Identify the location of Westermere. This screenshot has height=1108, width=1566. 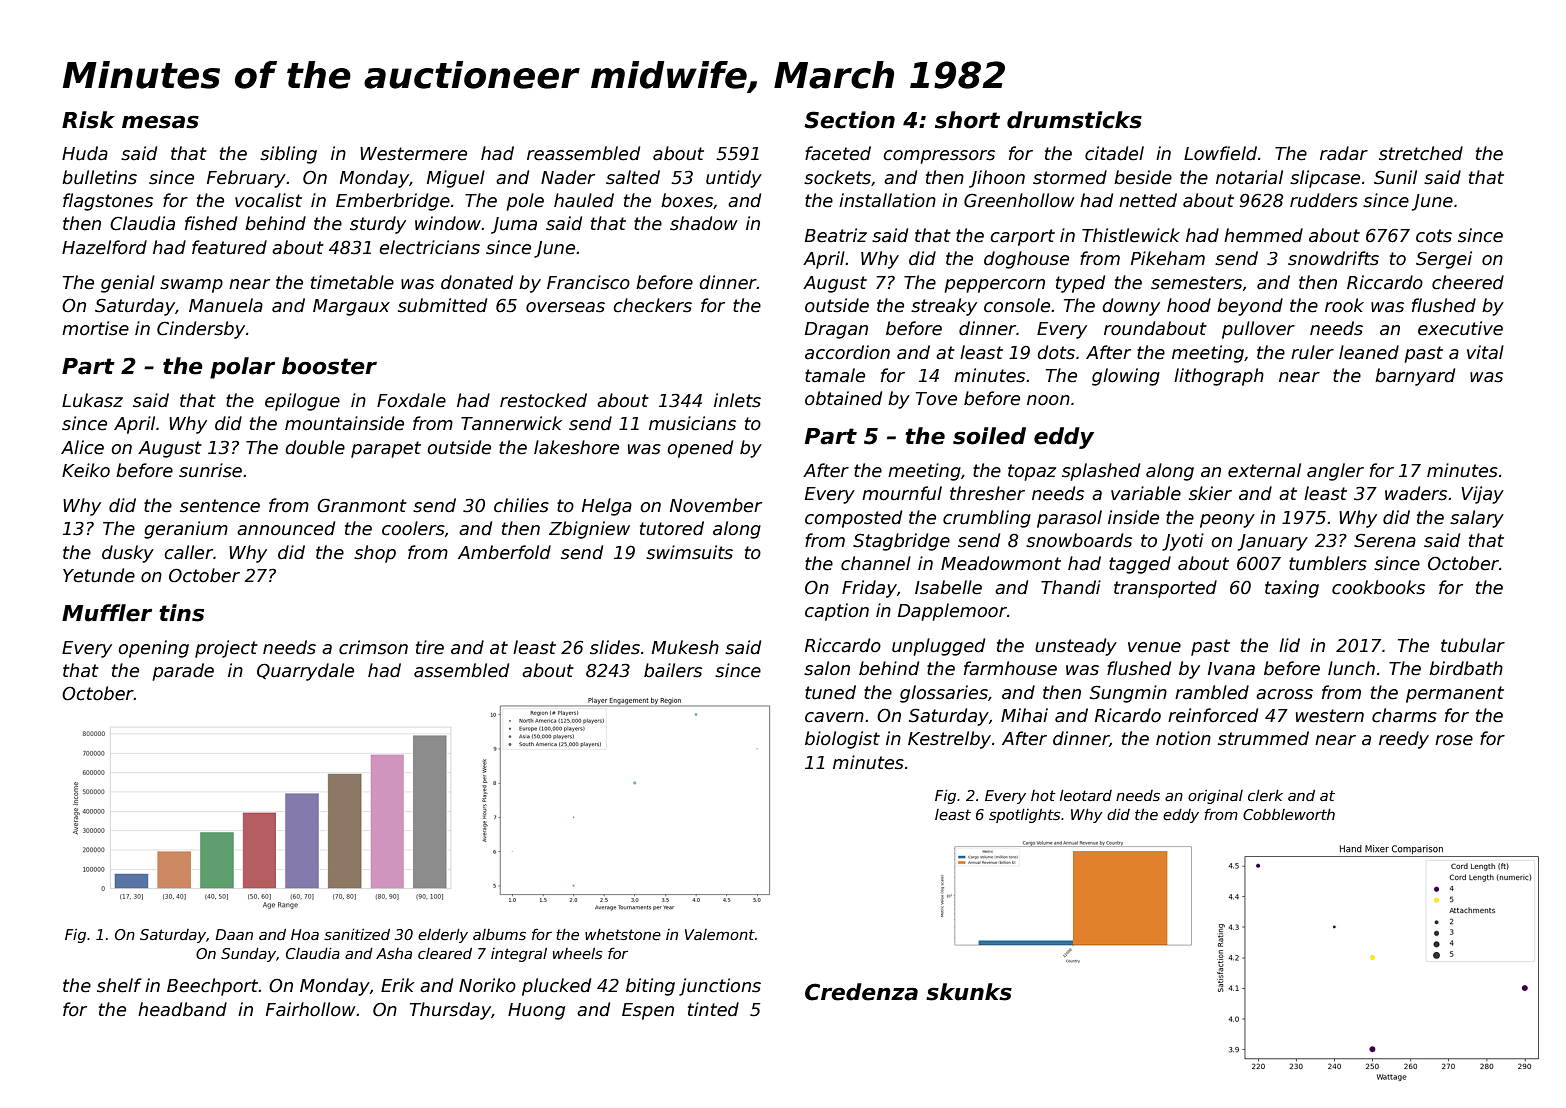
(413, 154).
